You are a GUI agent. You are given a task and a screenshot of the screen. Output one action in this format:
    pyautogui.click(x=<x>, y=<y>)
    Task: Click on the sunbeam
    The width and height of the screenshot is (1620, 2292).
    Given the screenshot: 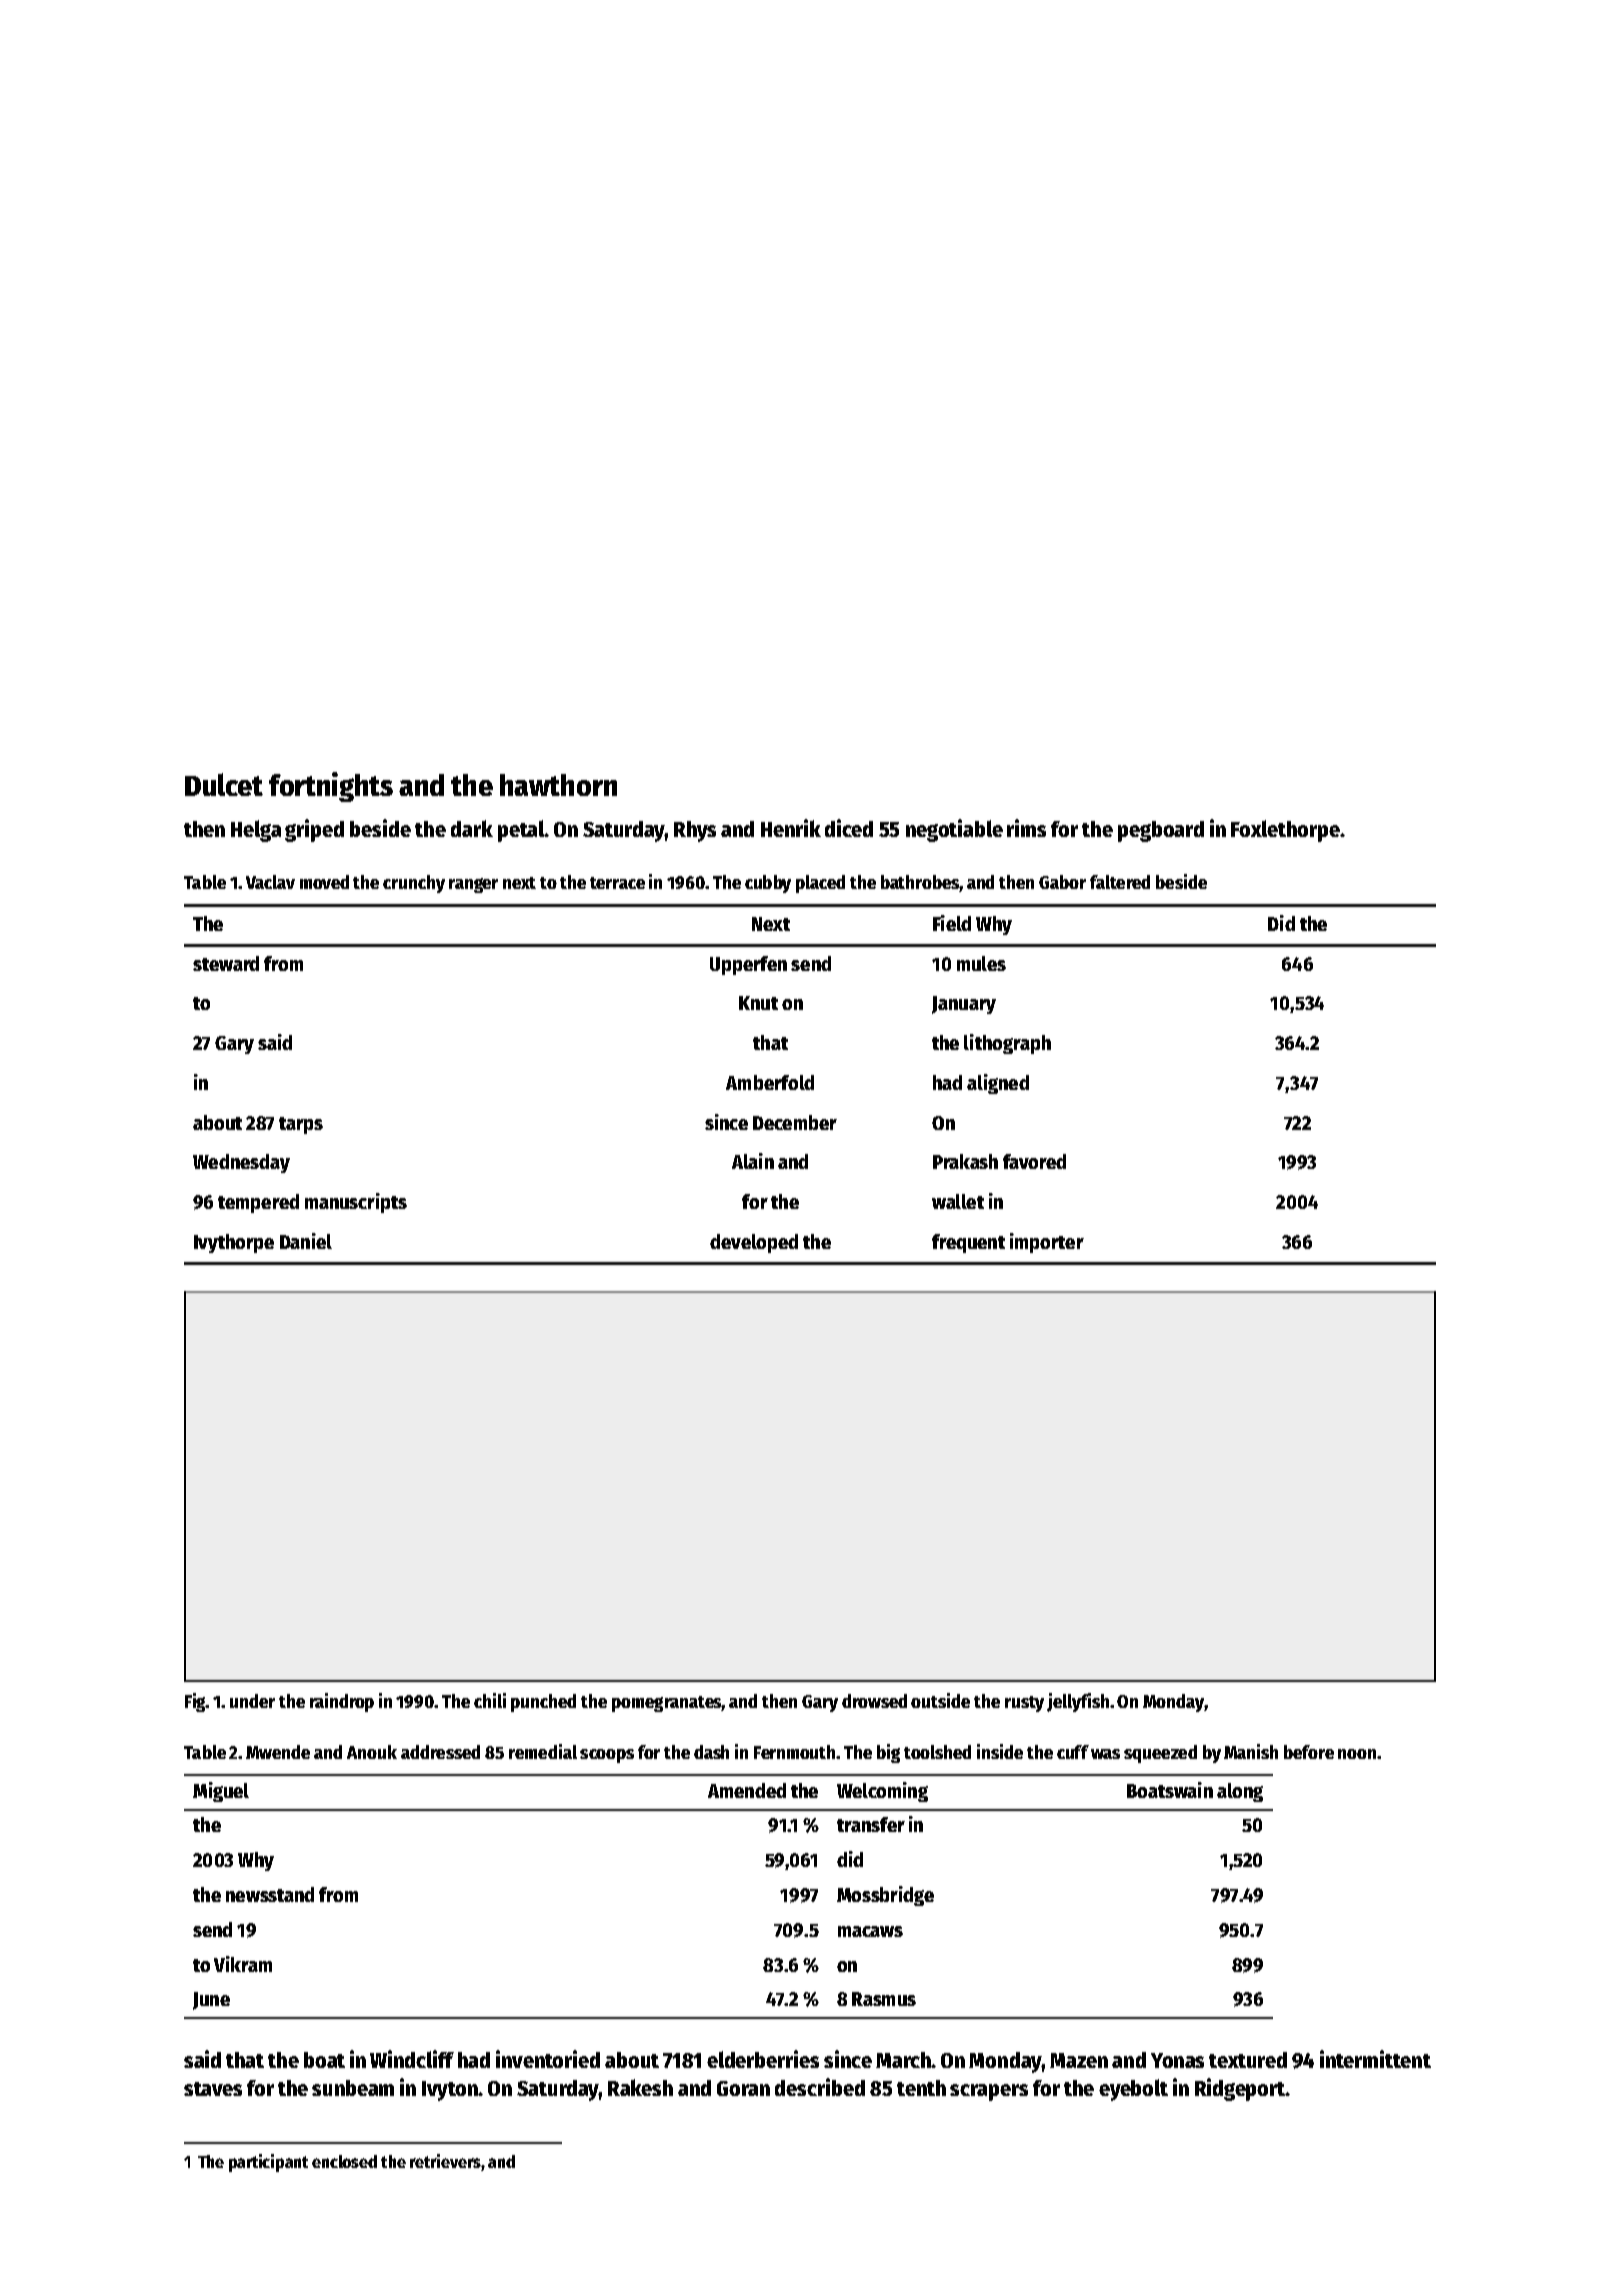 What is the action you would take?
    pyautogui.click(x=353, y=2088)
